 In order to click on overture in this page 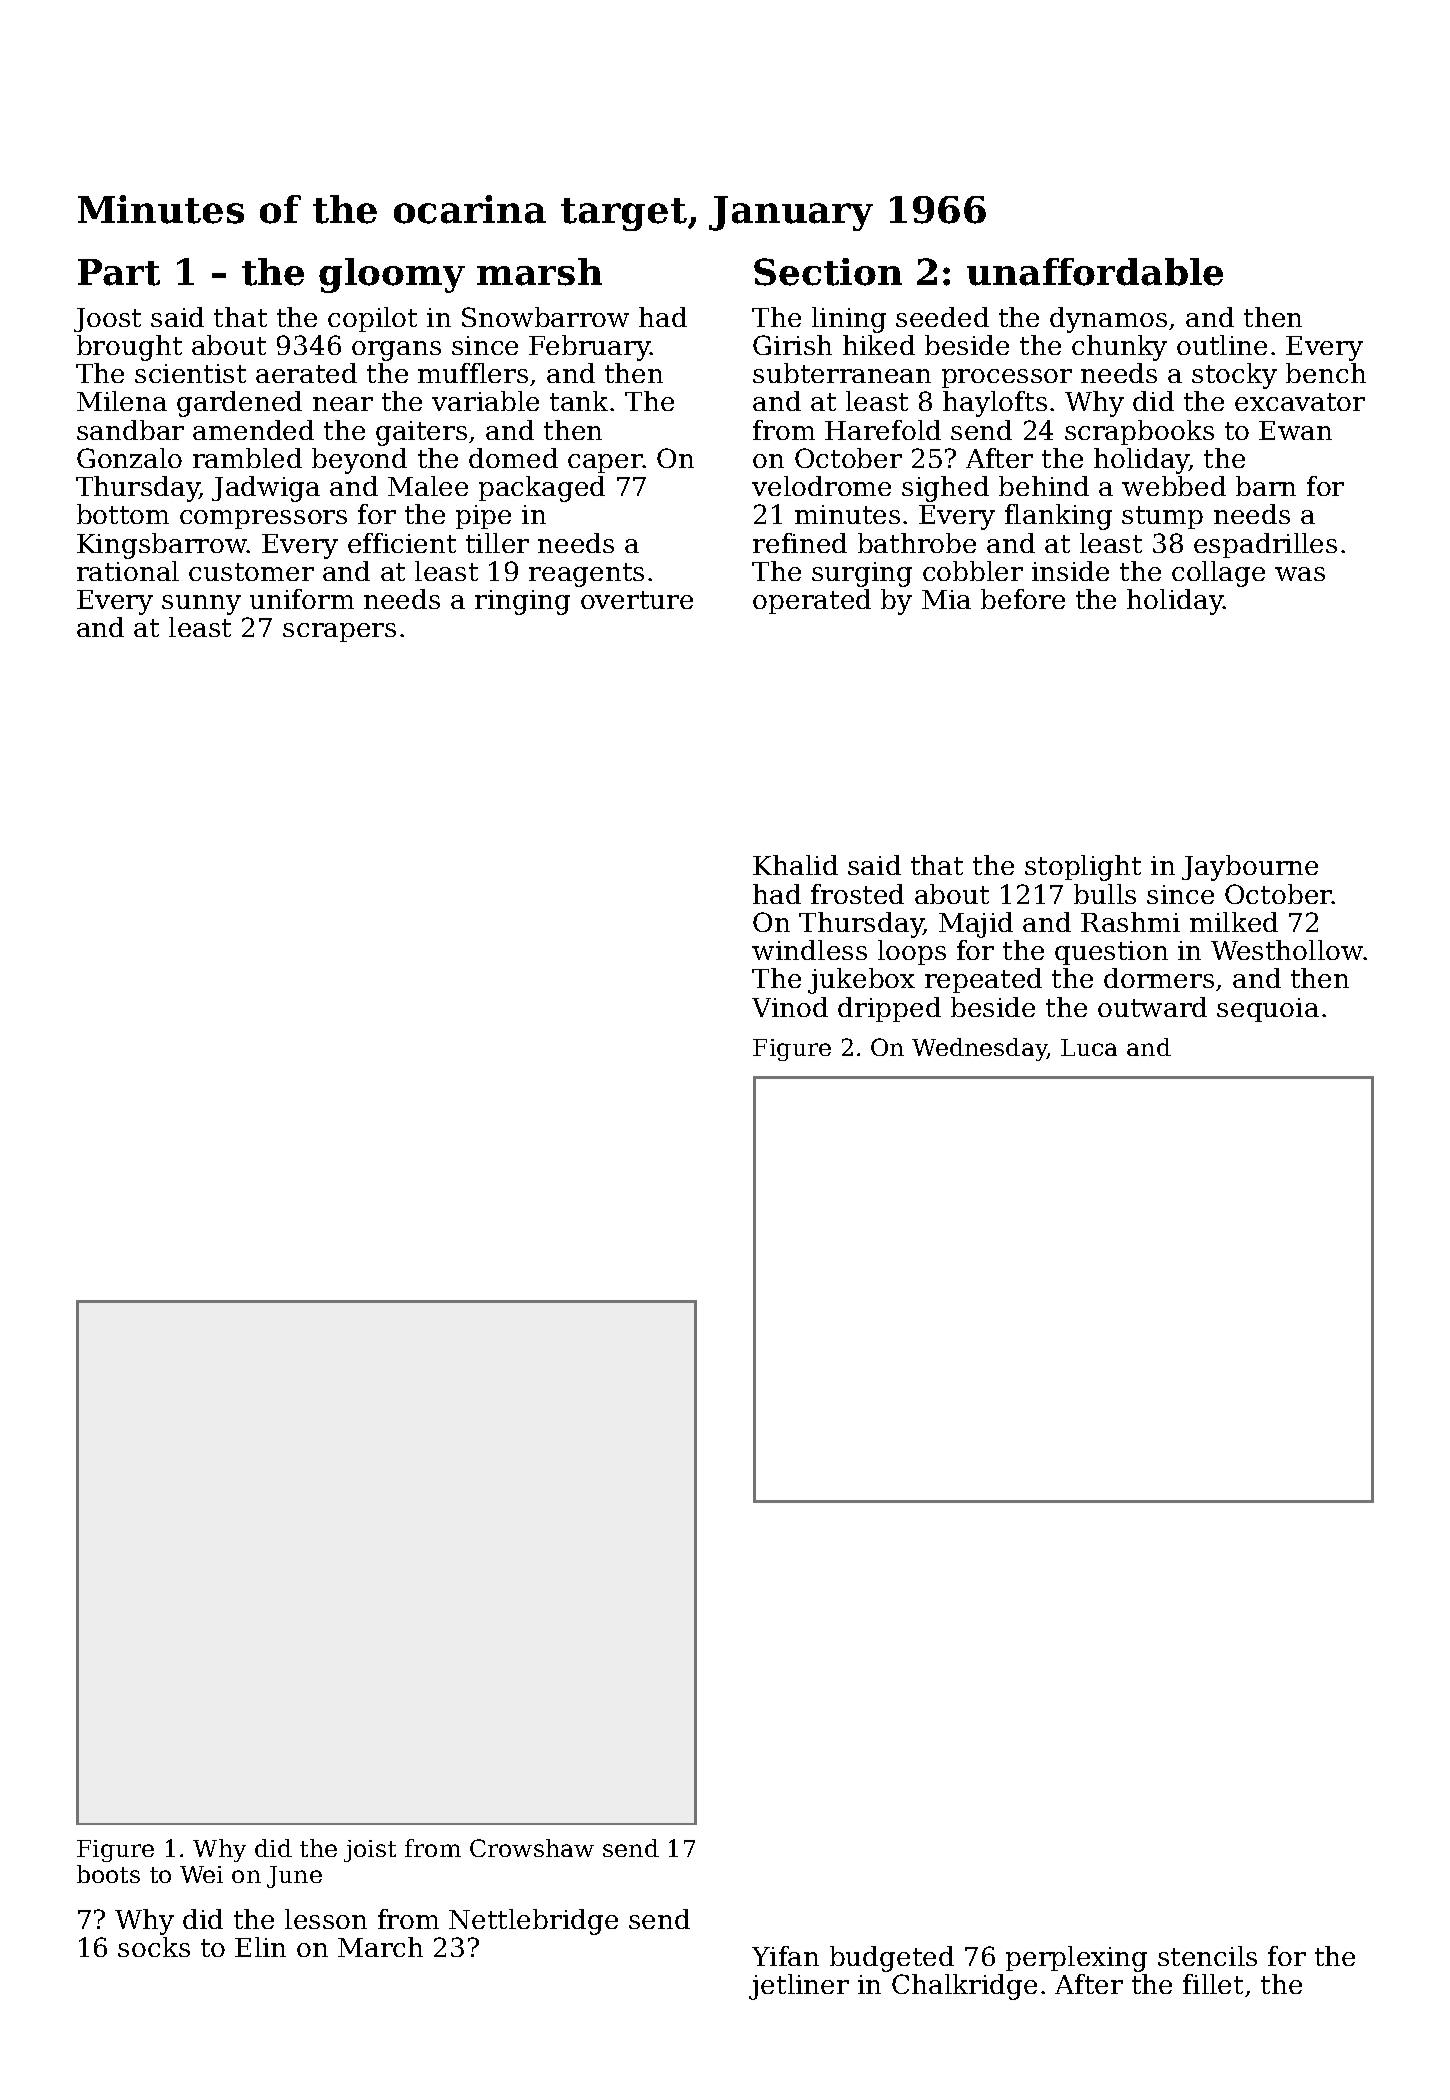, I will do `click(637, 600)`.
